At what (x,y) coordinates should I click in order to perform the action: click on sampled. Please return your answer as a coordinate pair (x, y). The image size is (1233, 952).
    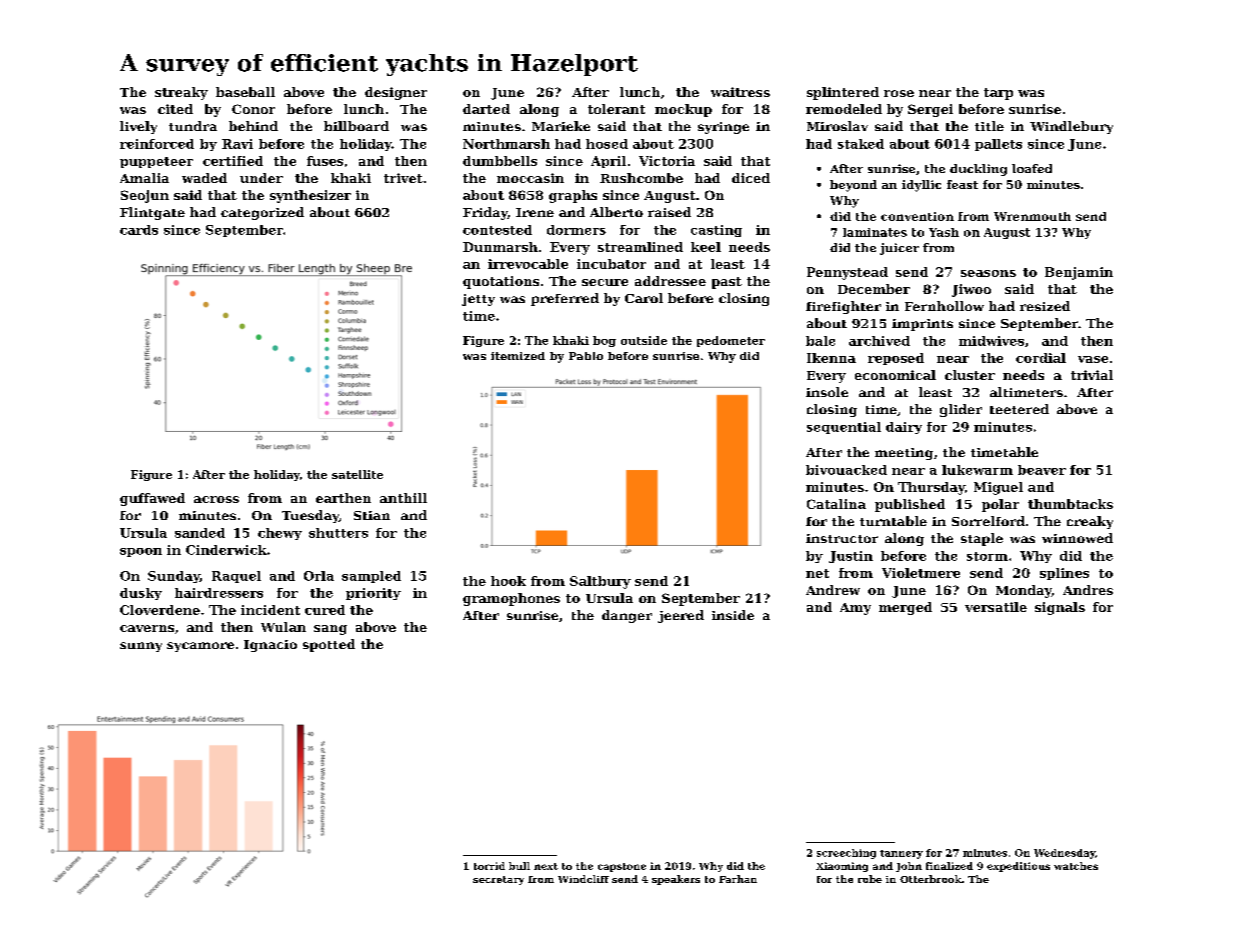
    Looking at the image, I should click on (371, 577).
